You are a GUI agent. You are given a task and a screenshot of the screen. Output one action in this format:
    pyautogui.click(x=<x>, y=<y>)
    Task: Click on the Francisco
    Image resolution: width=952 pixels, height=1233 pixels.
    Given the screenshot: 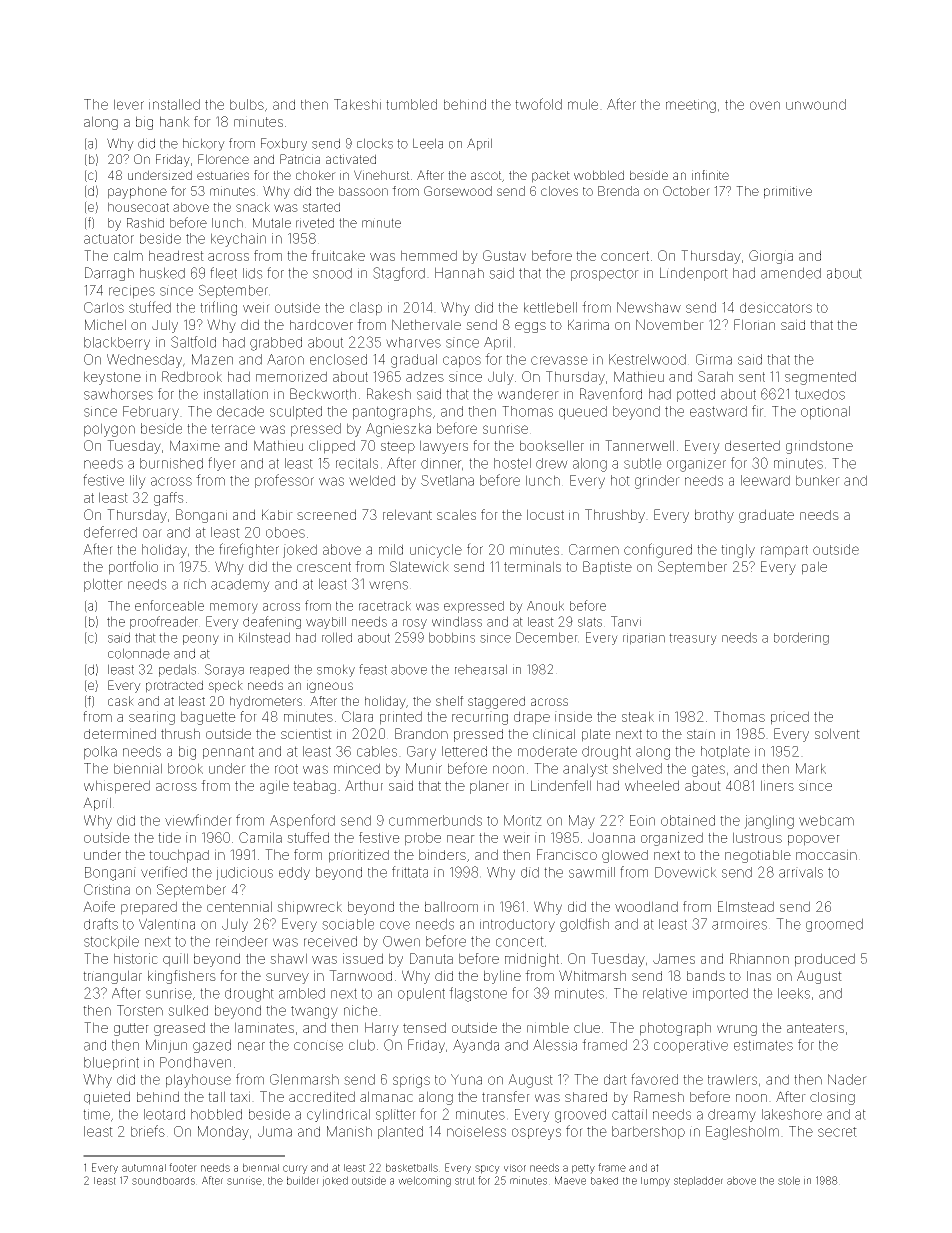 What is the action you would take?
    pyautogui.click(x=567, y=854)
